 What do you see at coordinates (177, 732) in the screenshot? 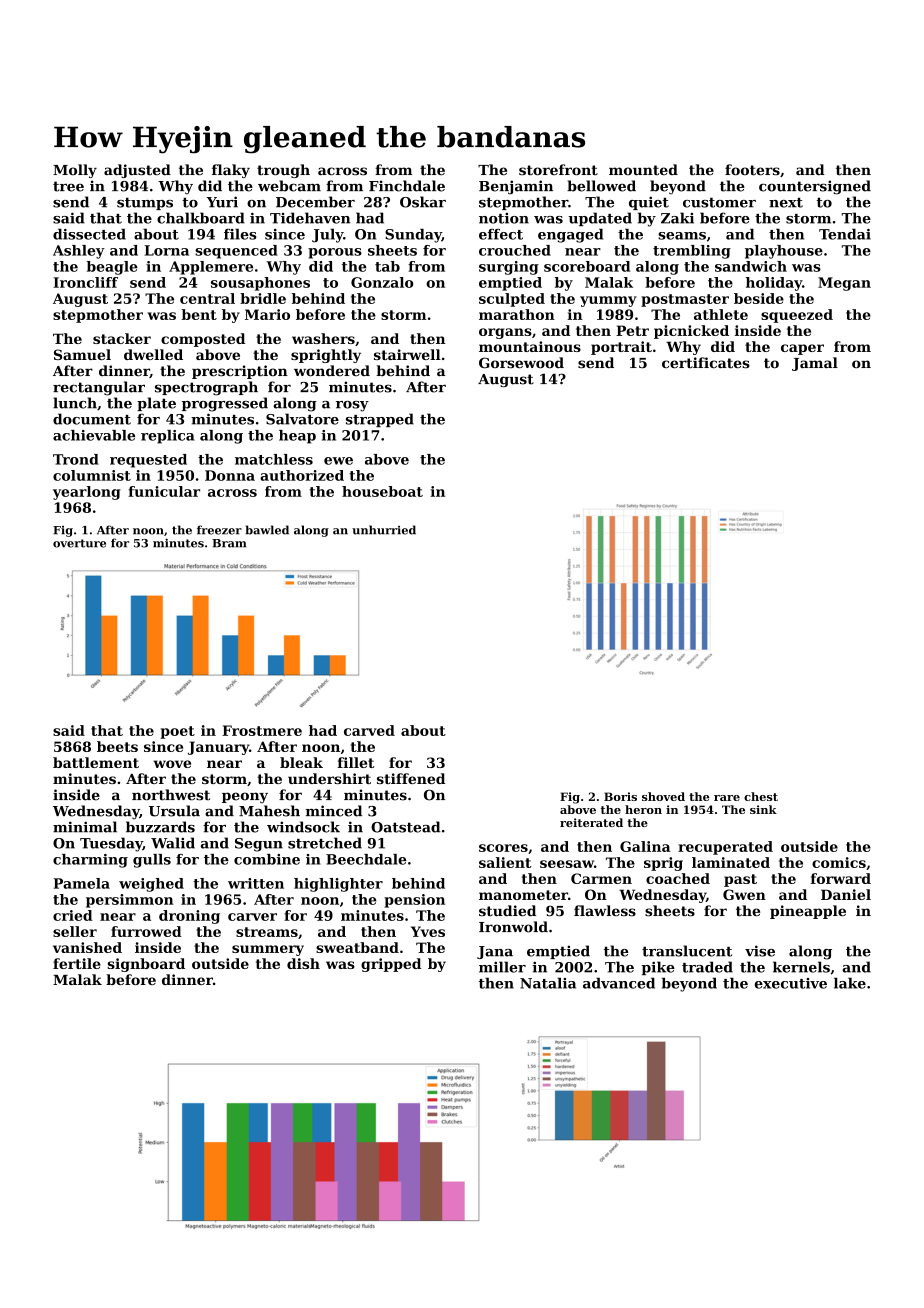
I see `poet` at bounding box center [177, 732].
